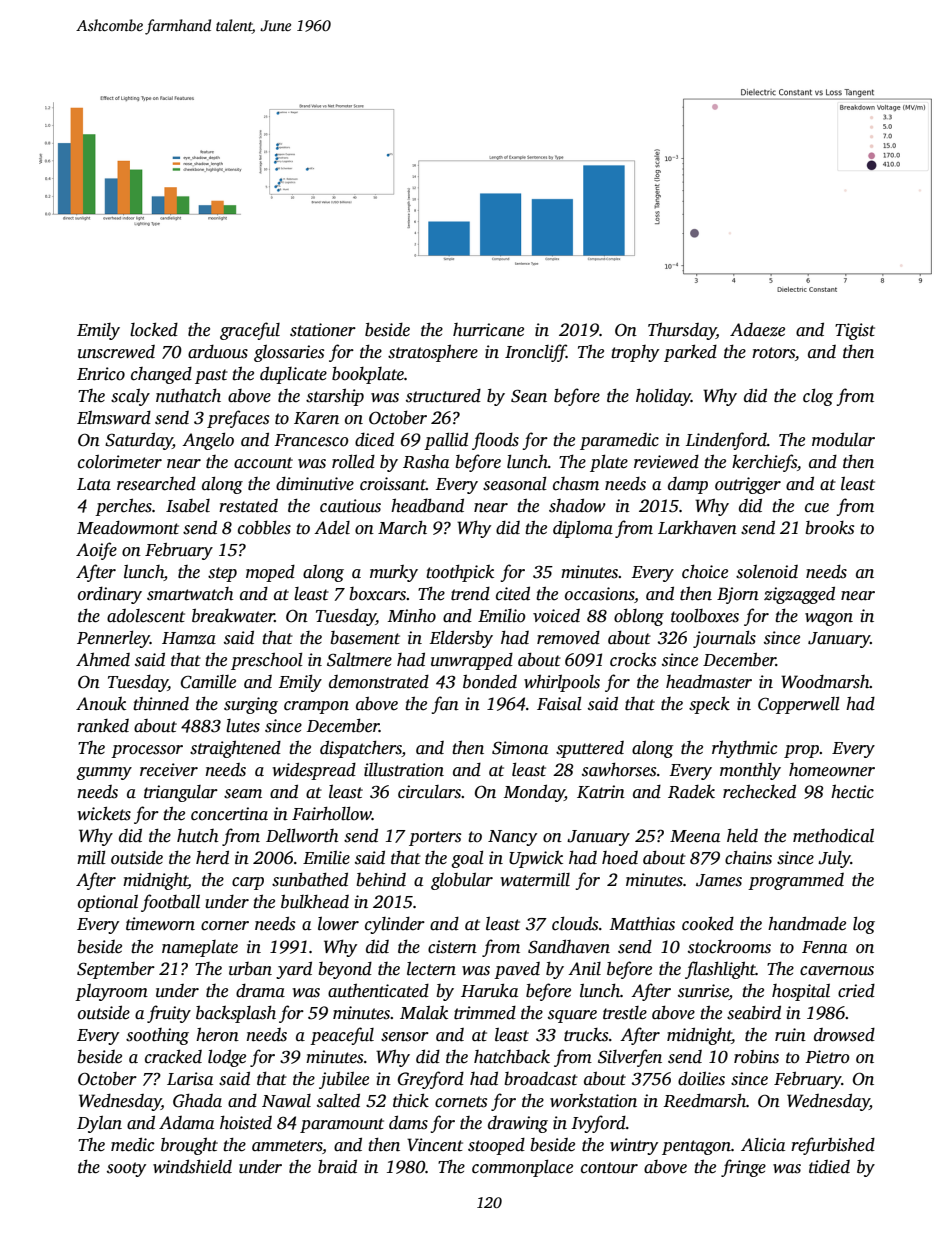 The image size is (952, 1233). Describe the element at coordinates (609, 1168) in the screenshot. I see `contour` at that location.
